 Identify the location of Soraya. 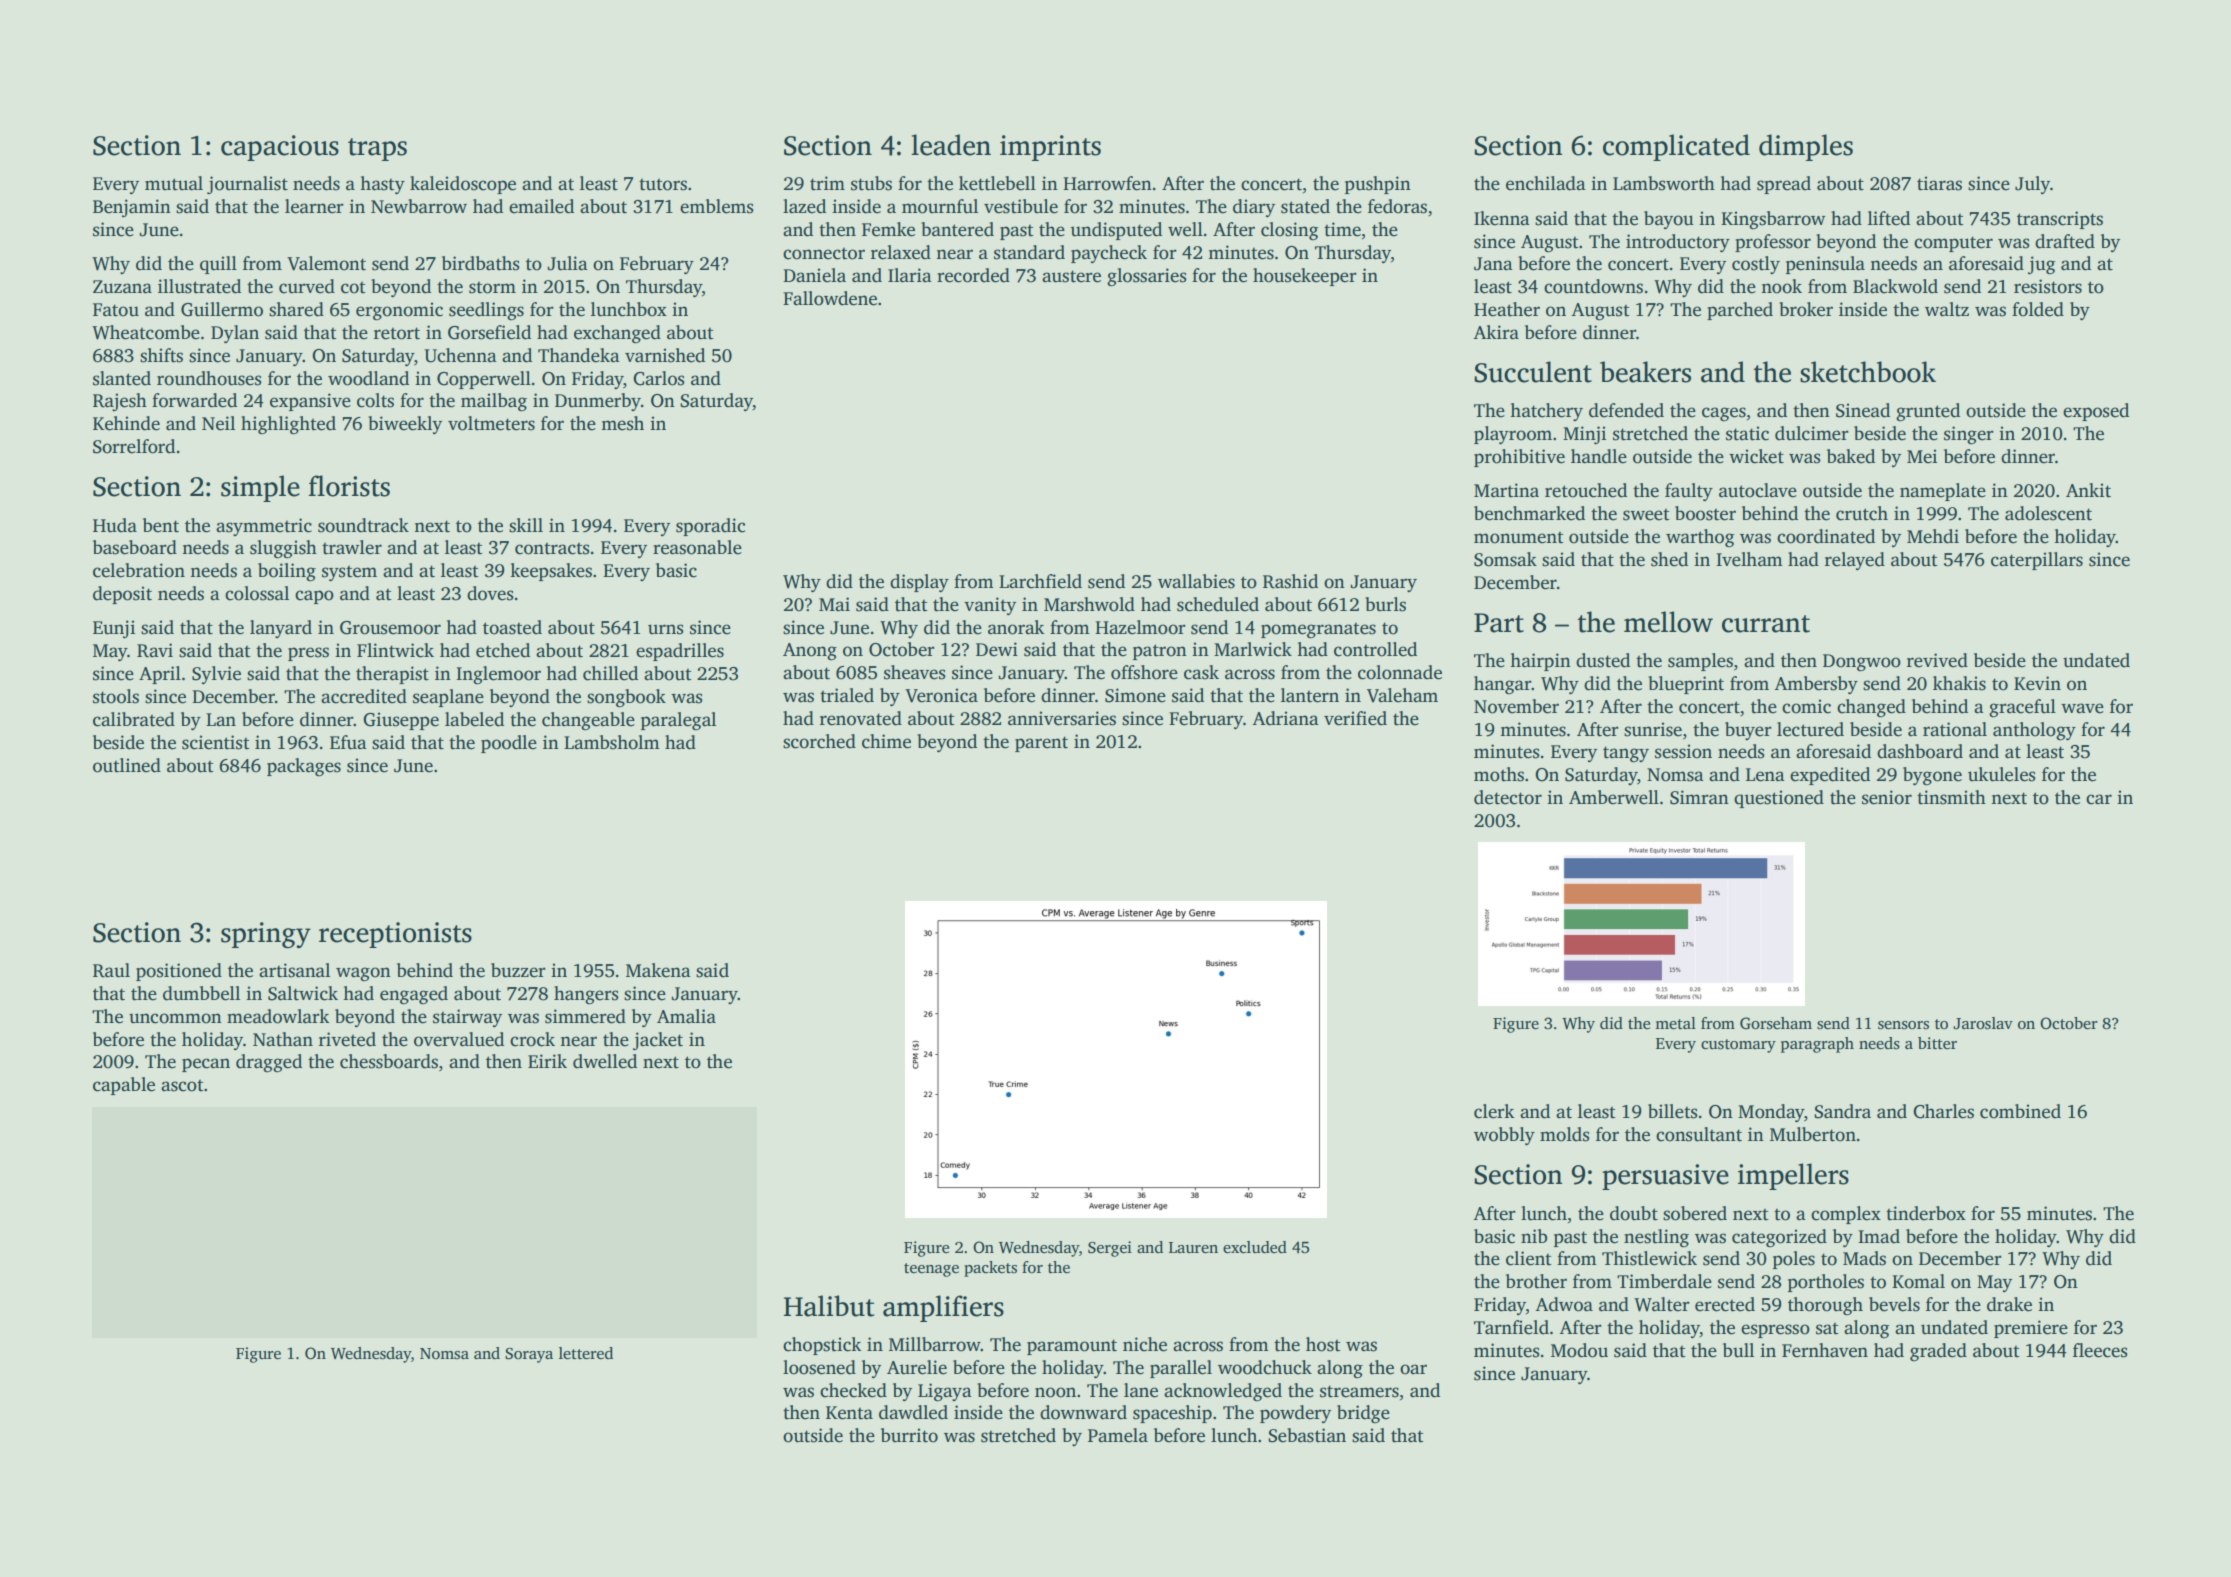
(529, 1355).
